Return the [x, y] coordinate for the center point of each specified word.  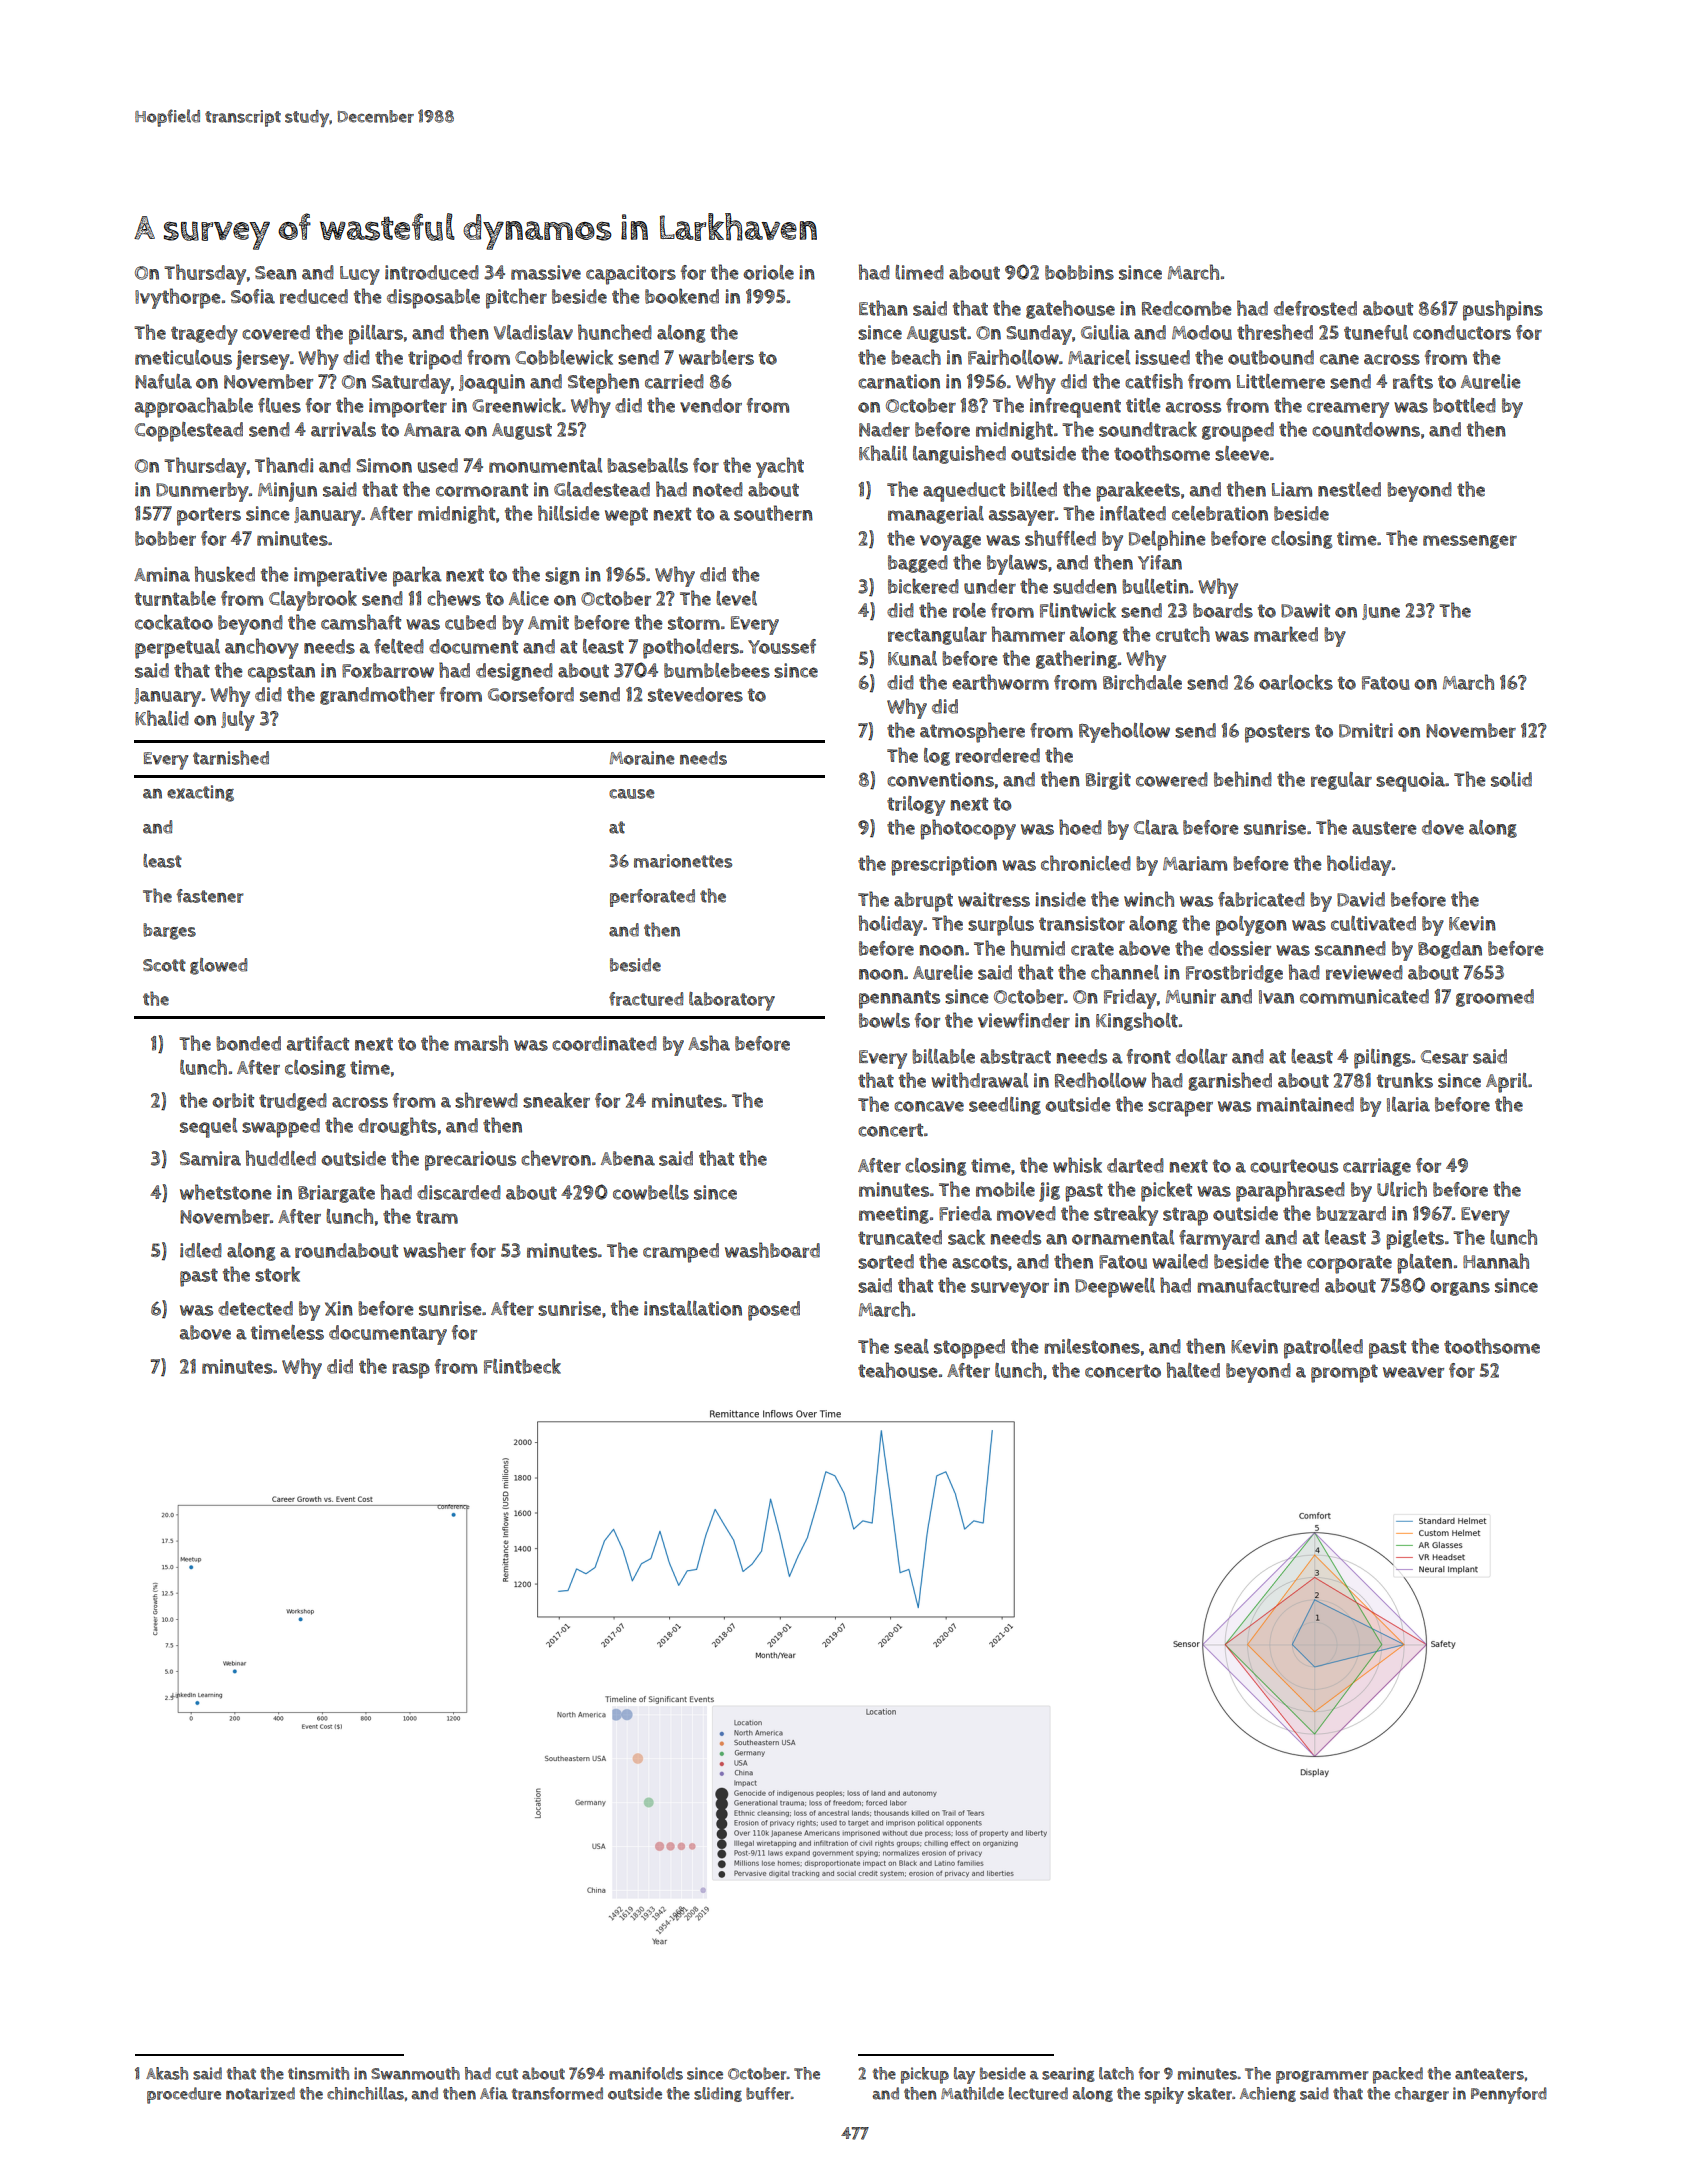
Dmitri [1366, 730]
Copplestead [189, 432]
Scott [164, 965]
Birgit [1108, 781]
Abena [628, 1158]
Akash [167, 2073]
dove [1443, 827]
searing [1068, 2074]
